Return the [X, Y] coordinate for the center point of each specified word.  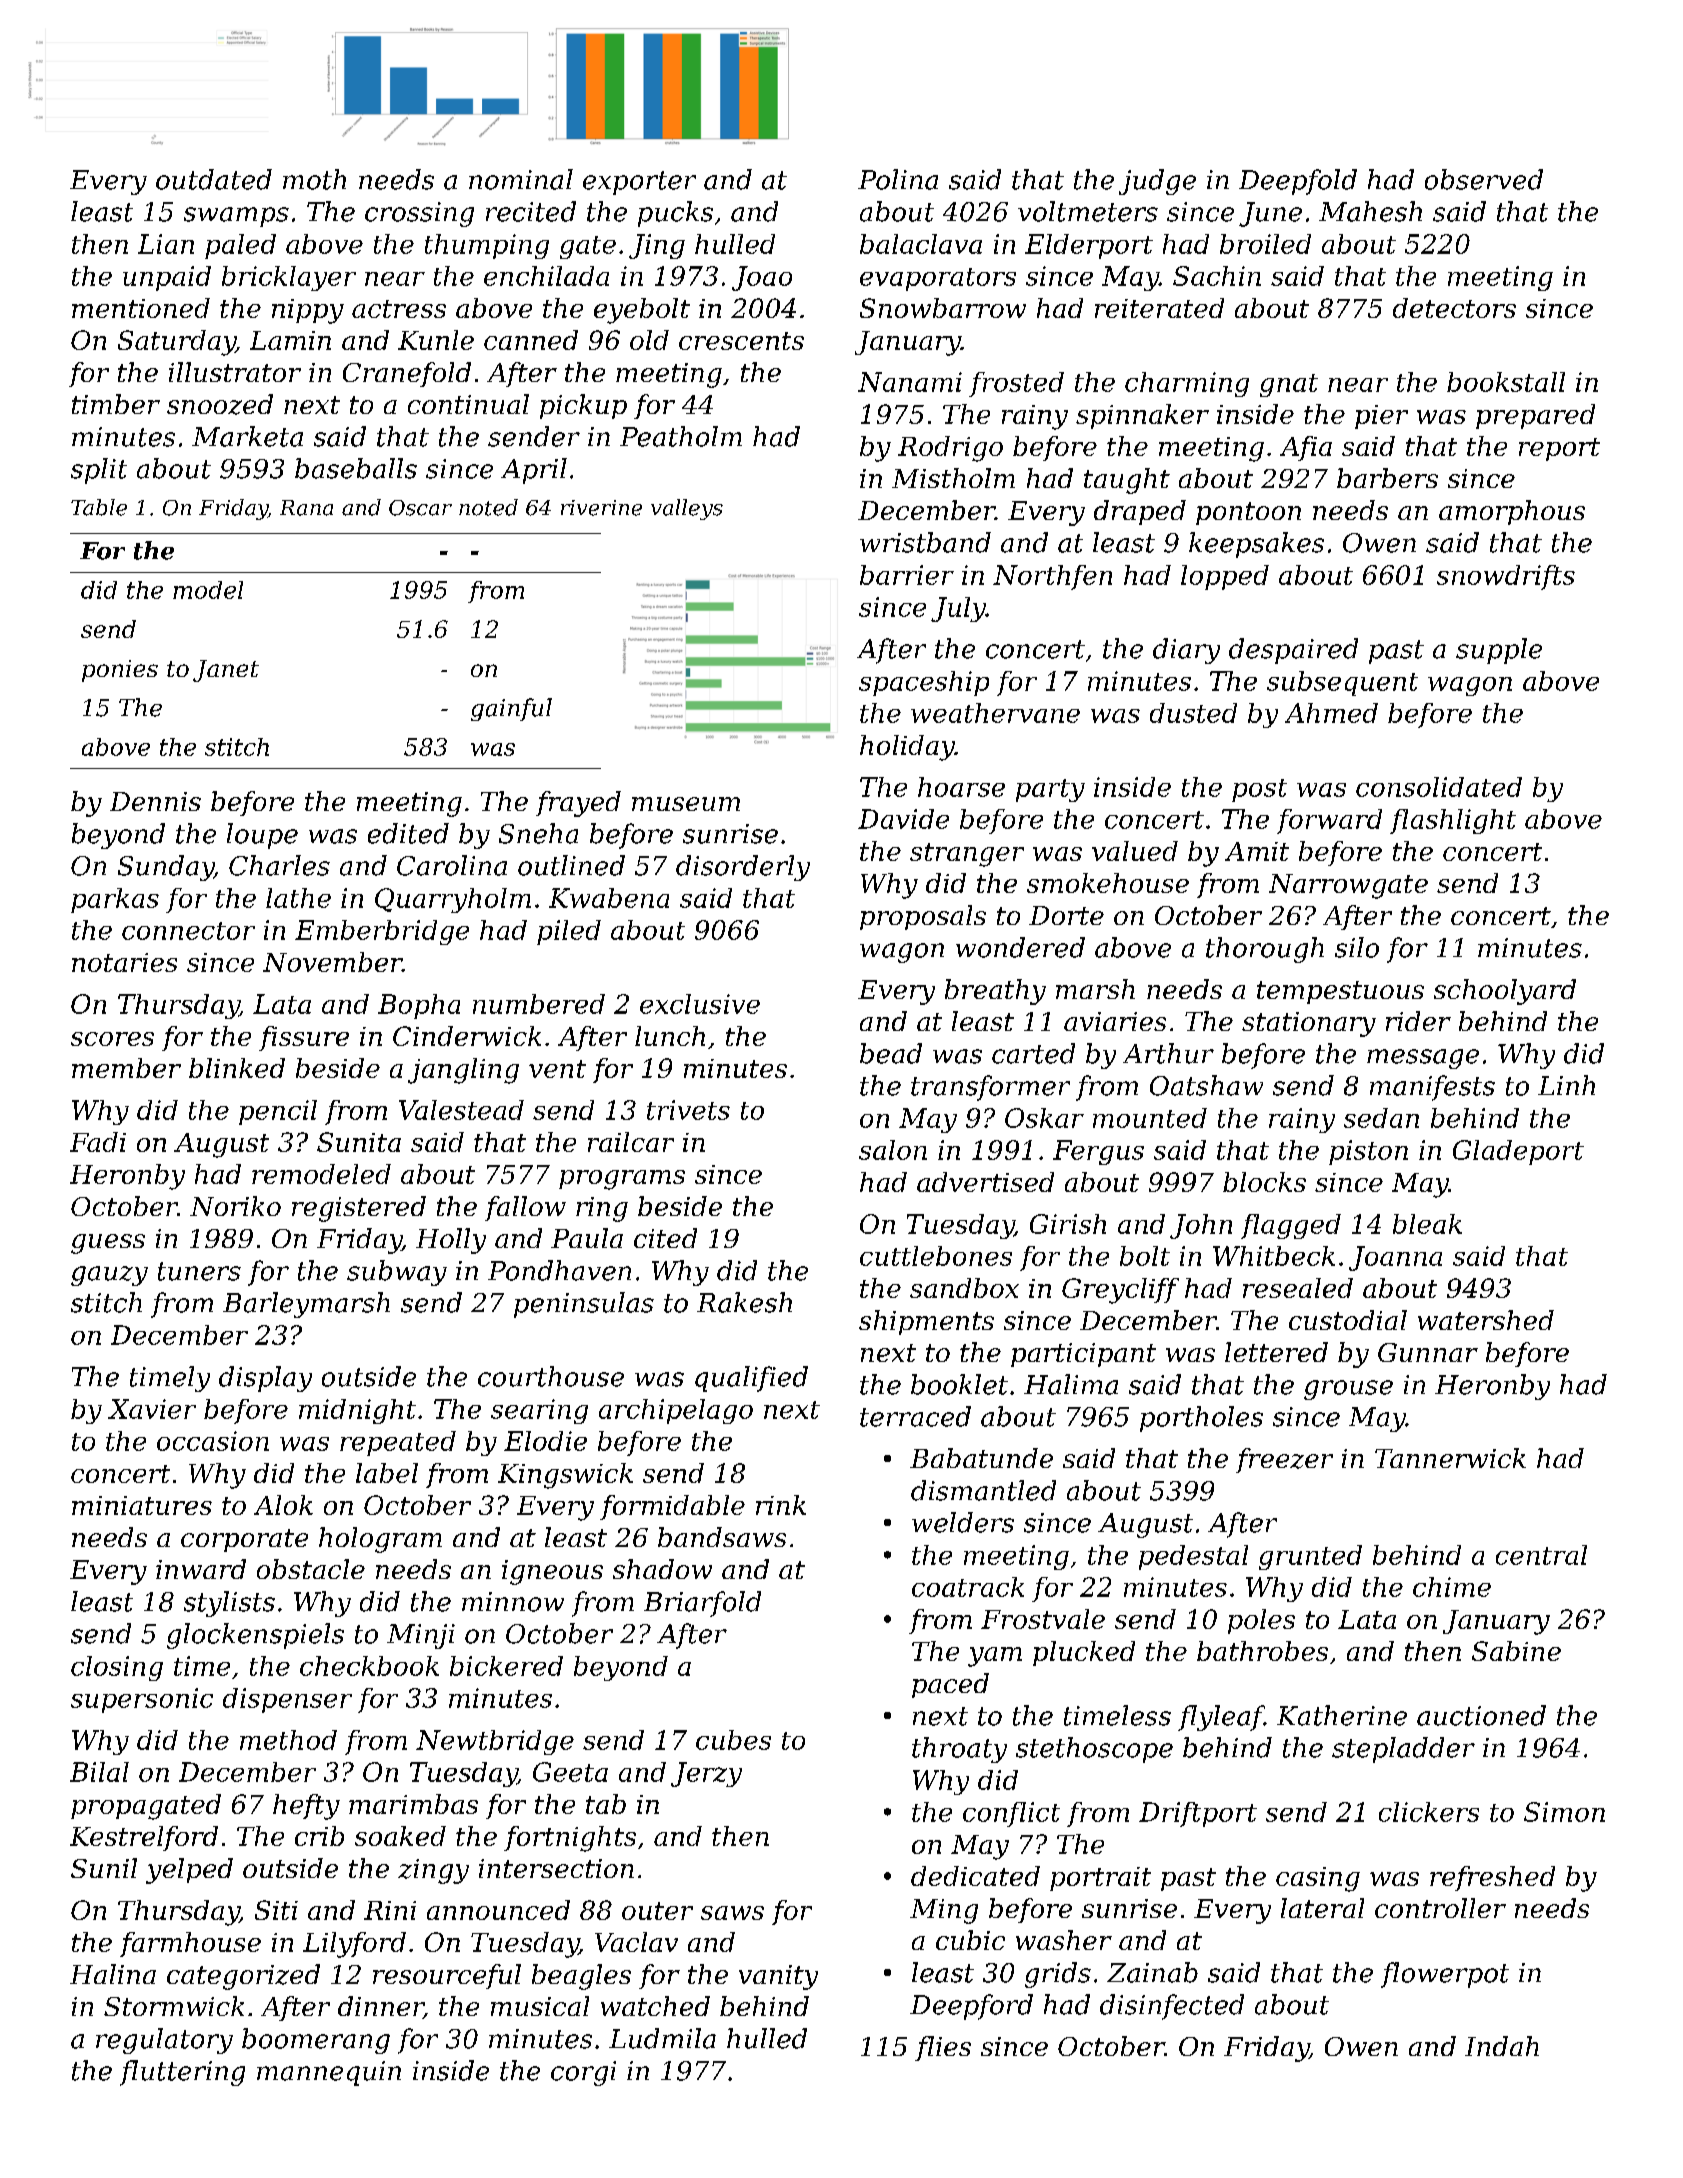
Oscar [420, 508]
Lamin [290, 340]
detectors [1454, 308]
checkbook [369, 1666]
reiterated [1159, 308]
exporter [639, 183]
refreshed [1492, 1878]
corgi [583, 2073]
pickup [583, 406]
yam [995, 1657]
